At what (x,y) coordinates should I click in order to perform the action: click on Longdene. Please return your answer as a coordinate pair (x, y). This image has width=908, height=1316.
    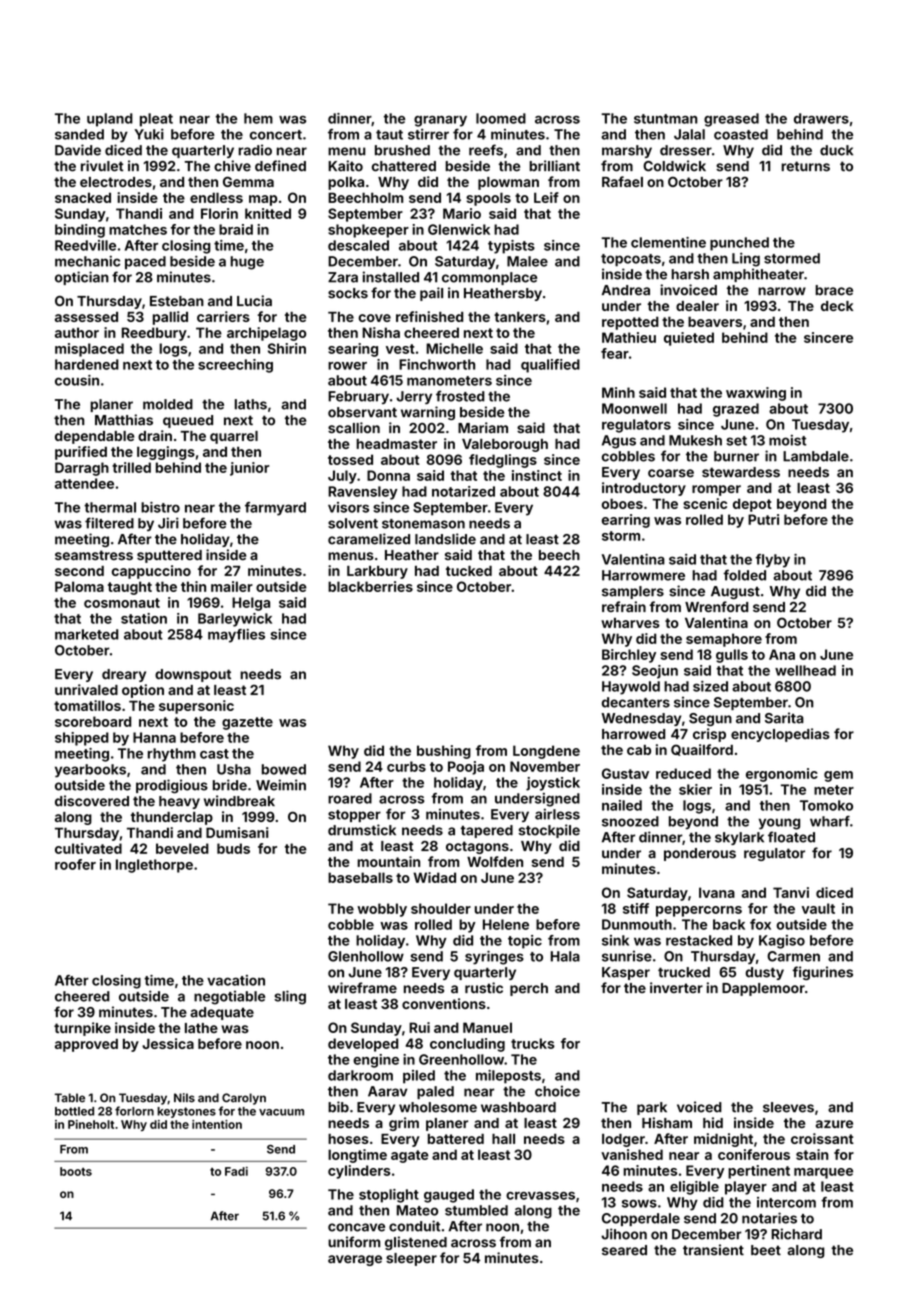
    Looking at the image, I should click on (546, 752).
